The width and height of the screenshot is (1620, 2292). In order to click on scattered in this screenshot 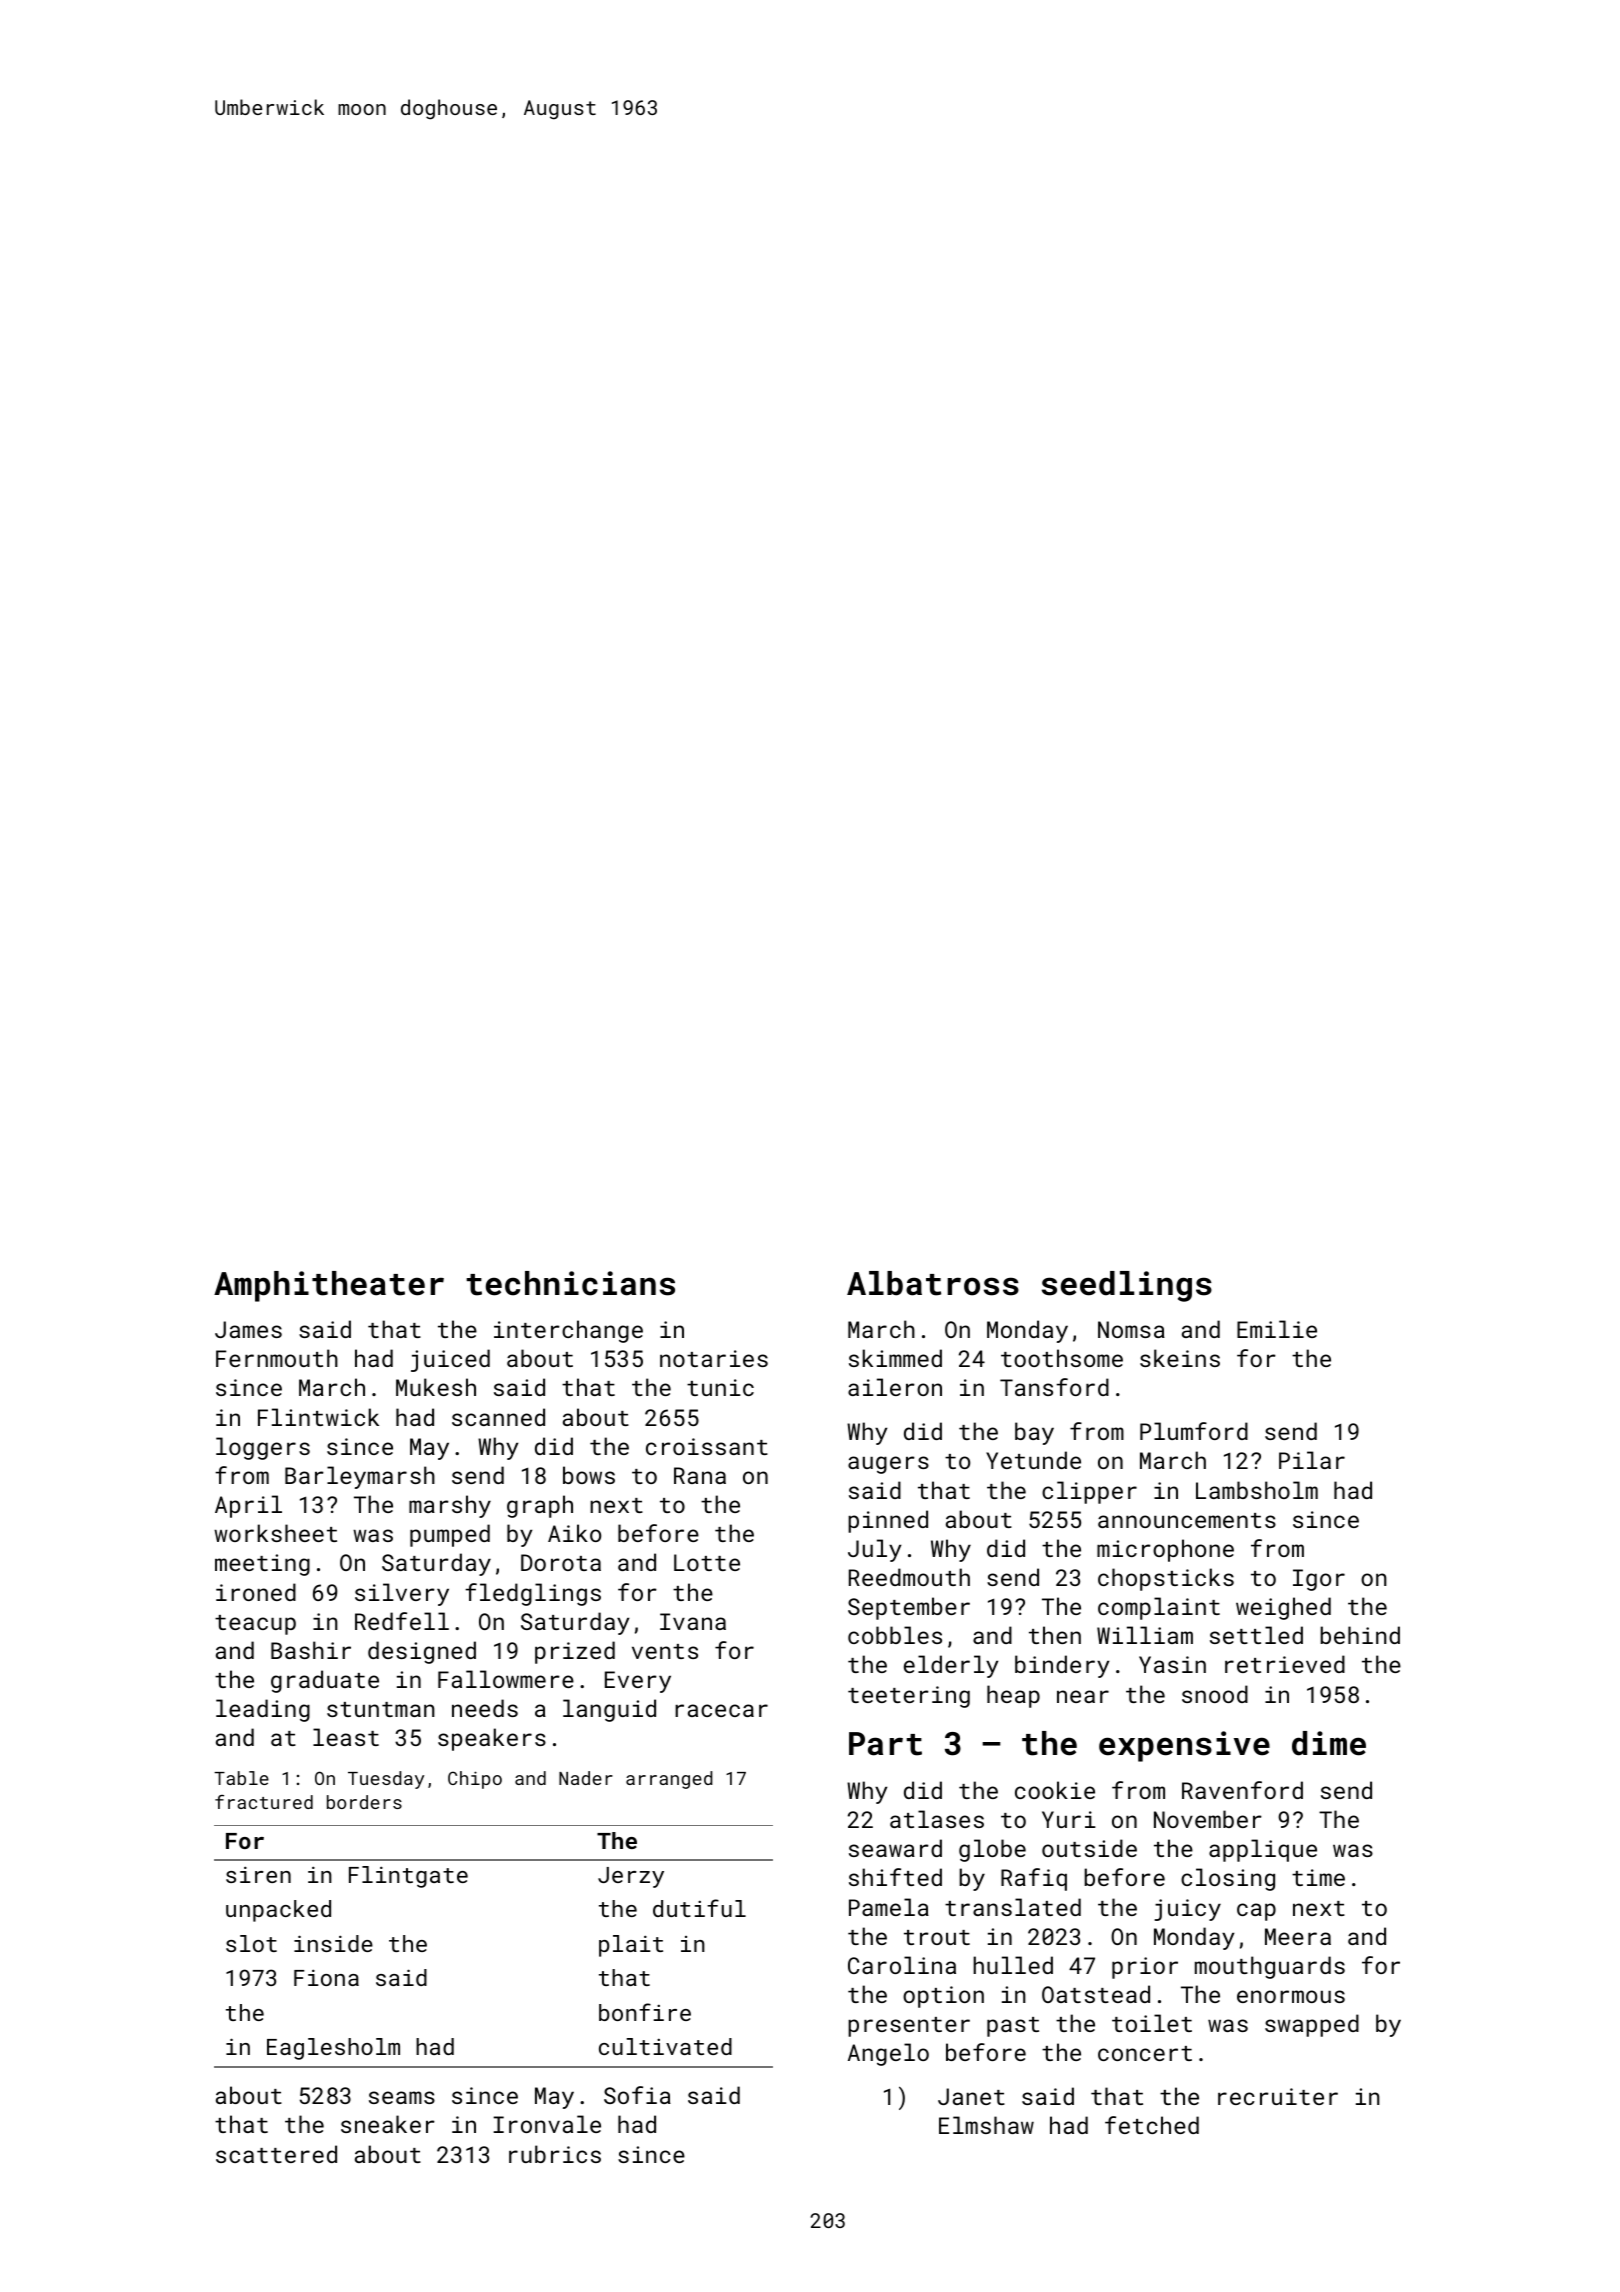, I will do `click(276, 2154)`.
